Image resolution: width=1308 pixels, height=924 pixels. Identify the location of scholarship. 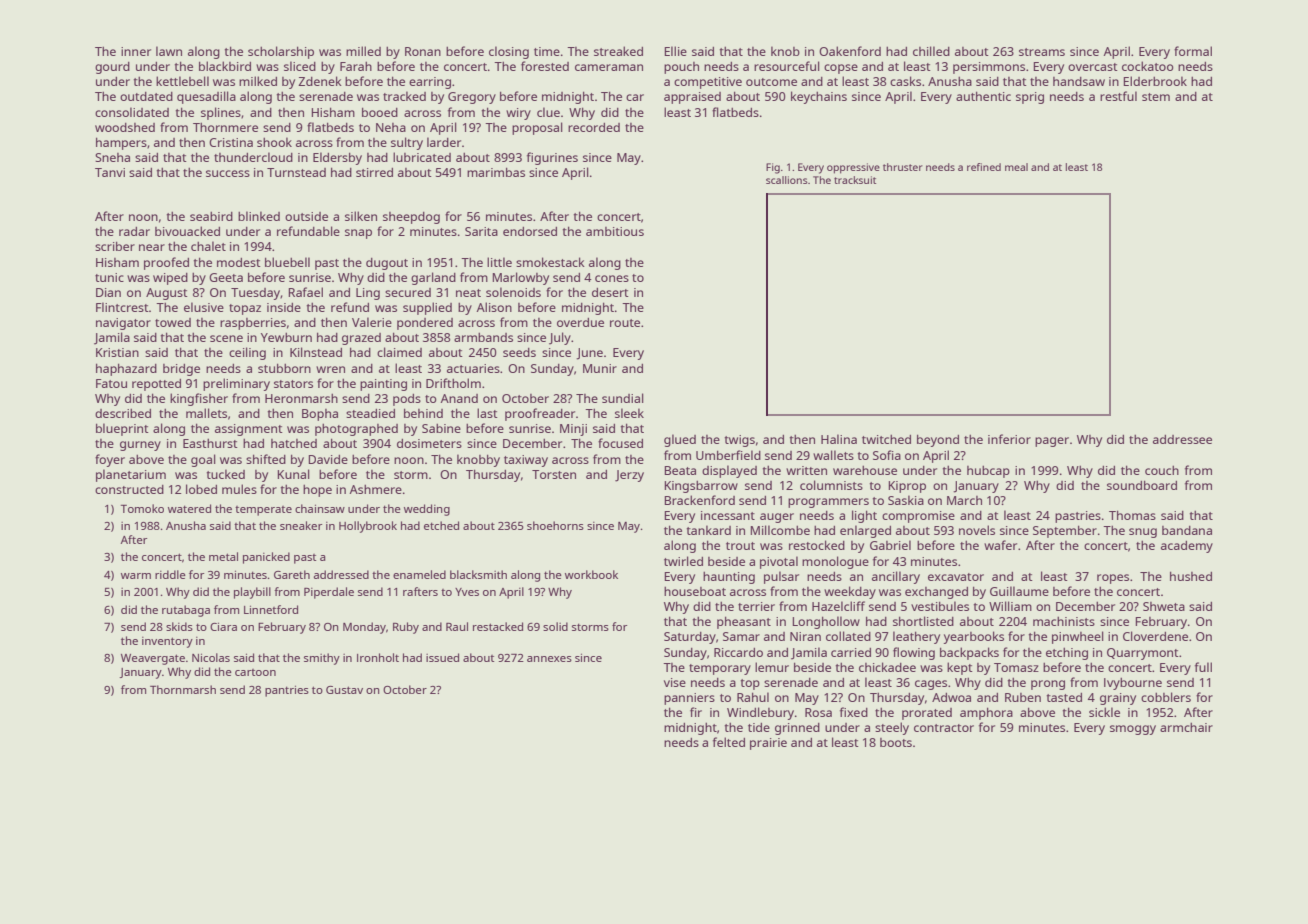
(281, 52).
